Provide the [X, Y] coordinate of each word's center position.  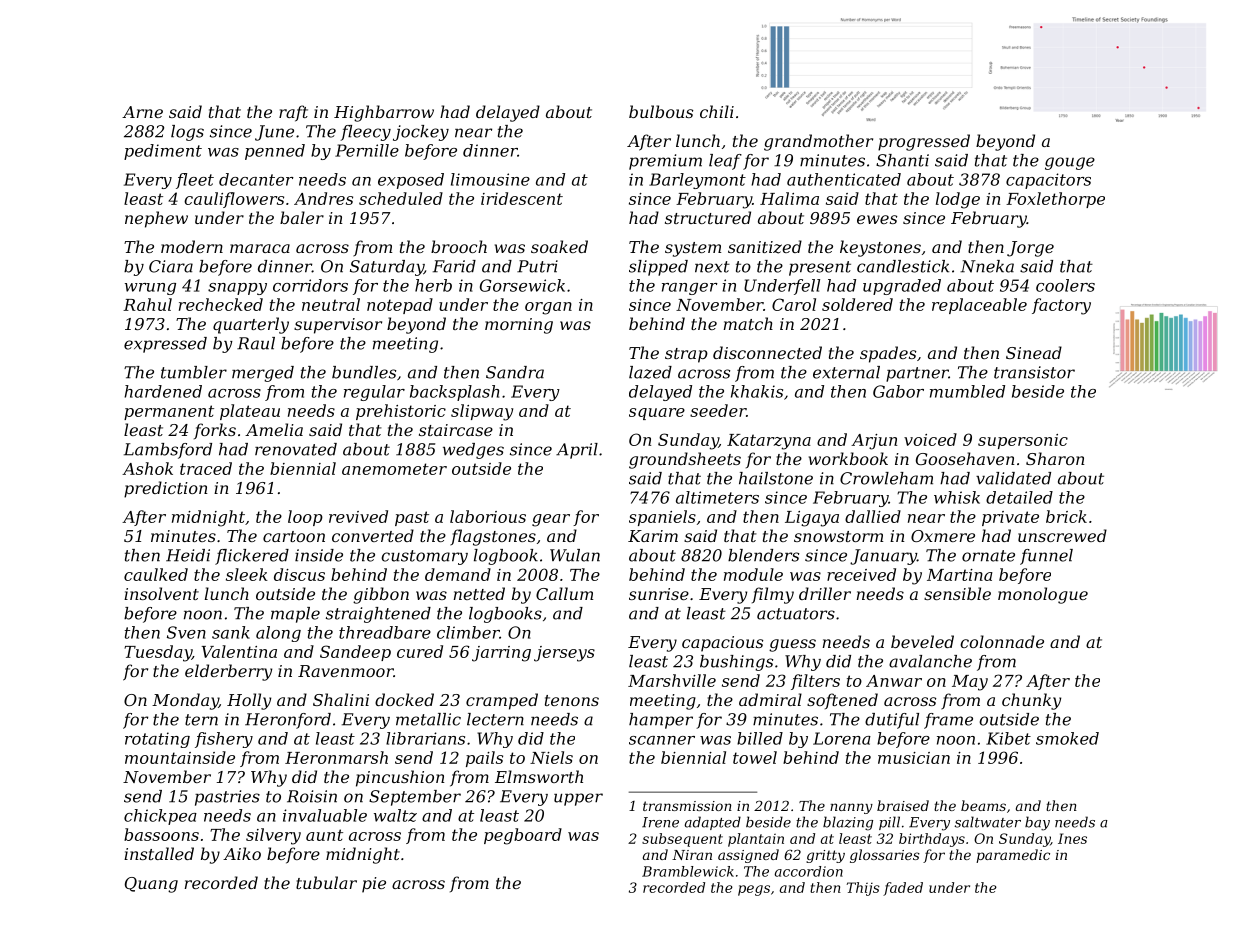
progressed [924, 142]
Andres [323, 198]
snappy [237, 289]
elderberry [228, 672]
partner [917, 374]
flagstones [493, 537]
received [861, 574]
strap [686, 355]
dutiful [892, 721]
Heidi [188, 555]
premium [665, 162]
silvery [273, 836]
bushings [736, 663]
